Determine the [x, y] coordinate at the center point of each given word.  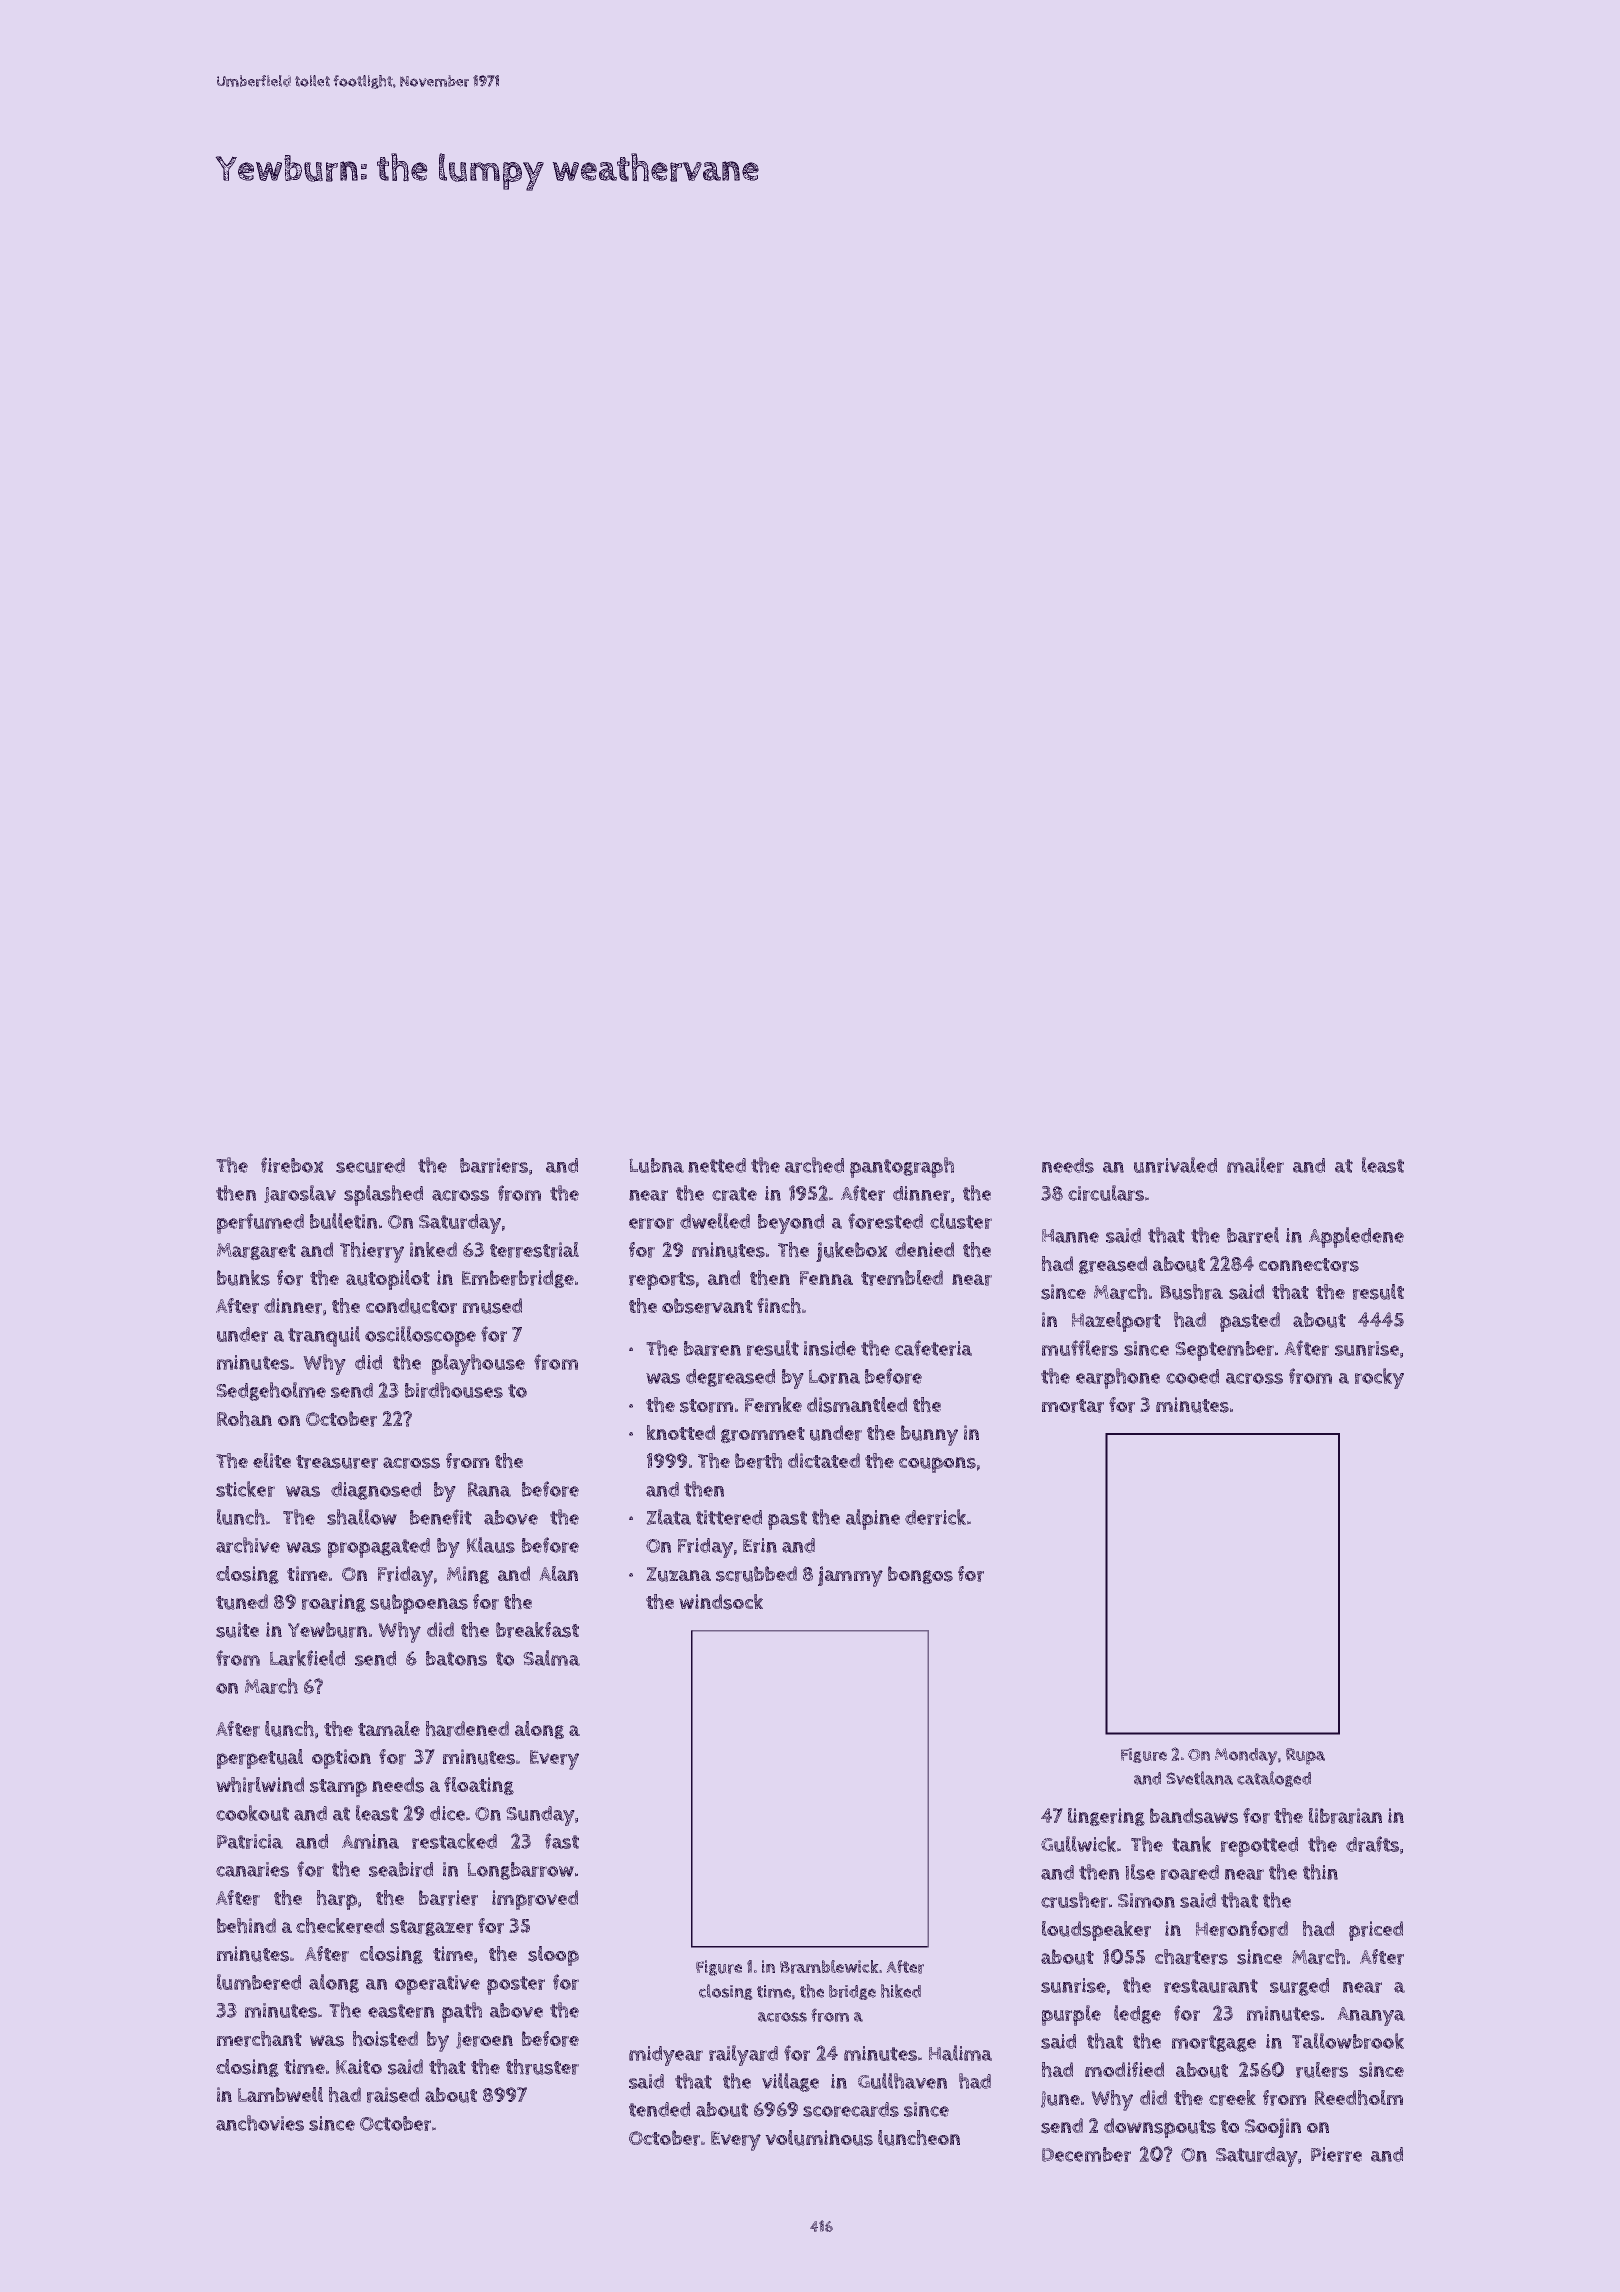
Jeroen [484, 2040]
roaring [334, 1603]
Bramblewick [829, 1967]
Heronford [1242, 1929]
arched [814, 1165]
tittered [729, 1517]
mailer [1255, 1165]
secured [370, 1165]
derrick [935, 1517]
